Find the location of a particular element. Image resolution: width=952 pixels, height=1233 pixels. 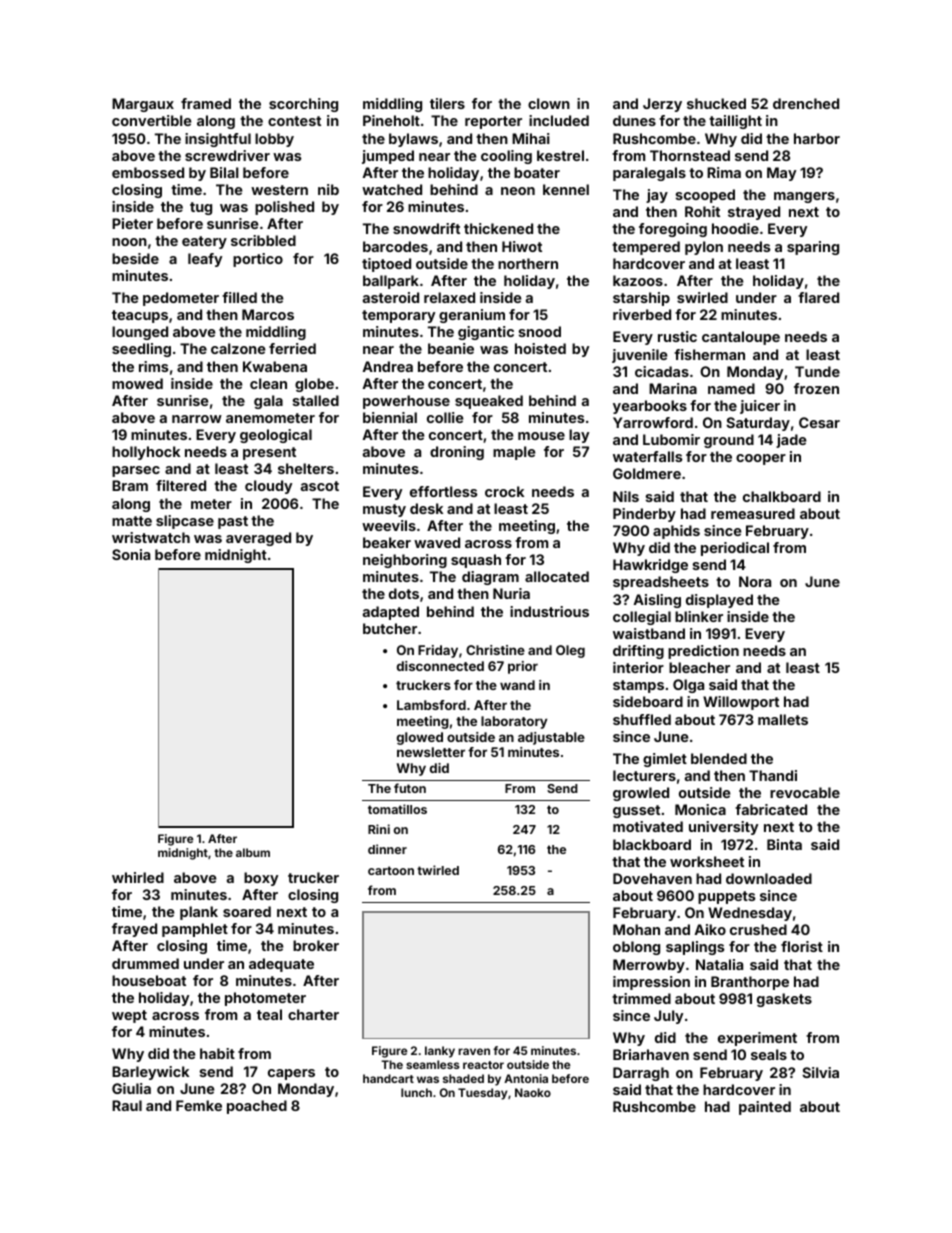

framed is located at coordinates (206, 103).
